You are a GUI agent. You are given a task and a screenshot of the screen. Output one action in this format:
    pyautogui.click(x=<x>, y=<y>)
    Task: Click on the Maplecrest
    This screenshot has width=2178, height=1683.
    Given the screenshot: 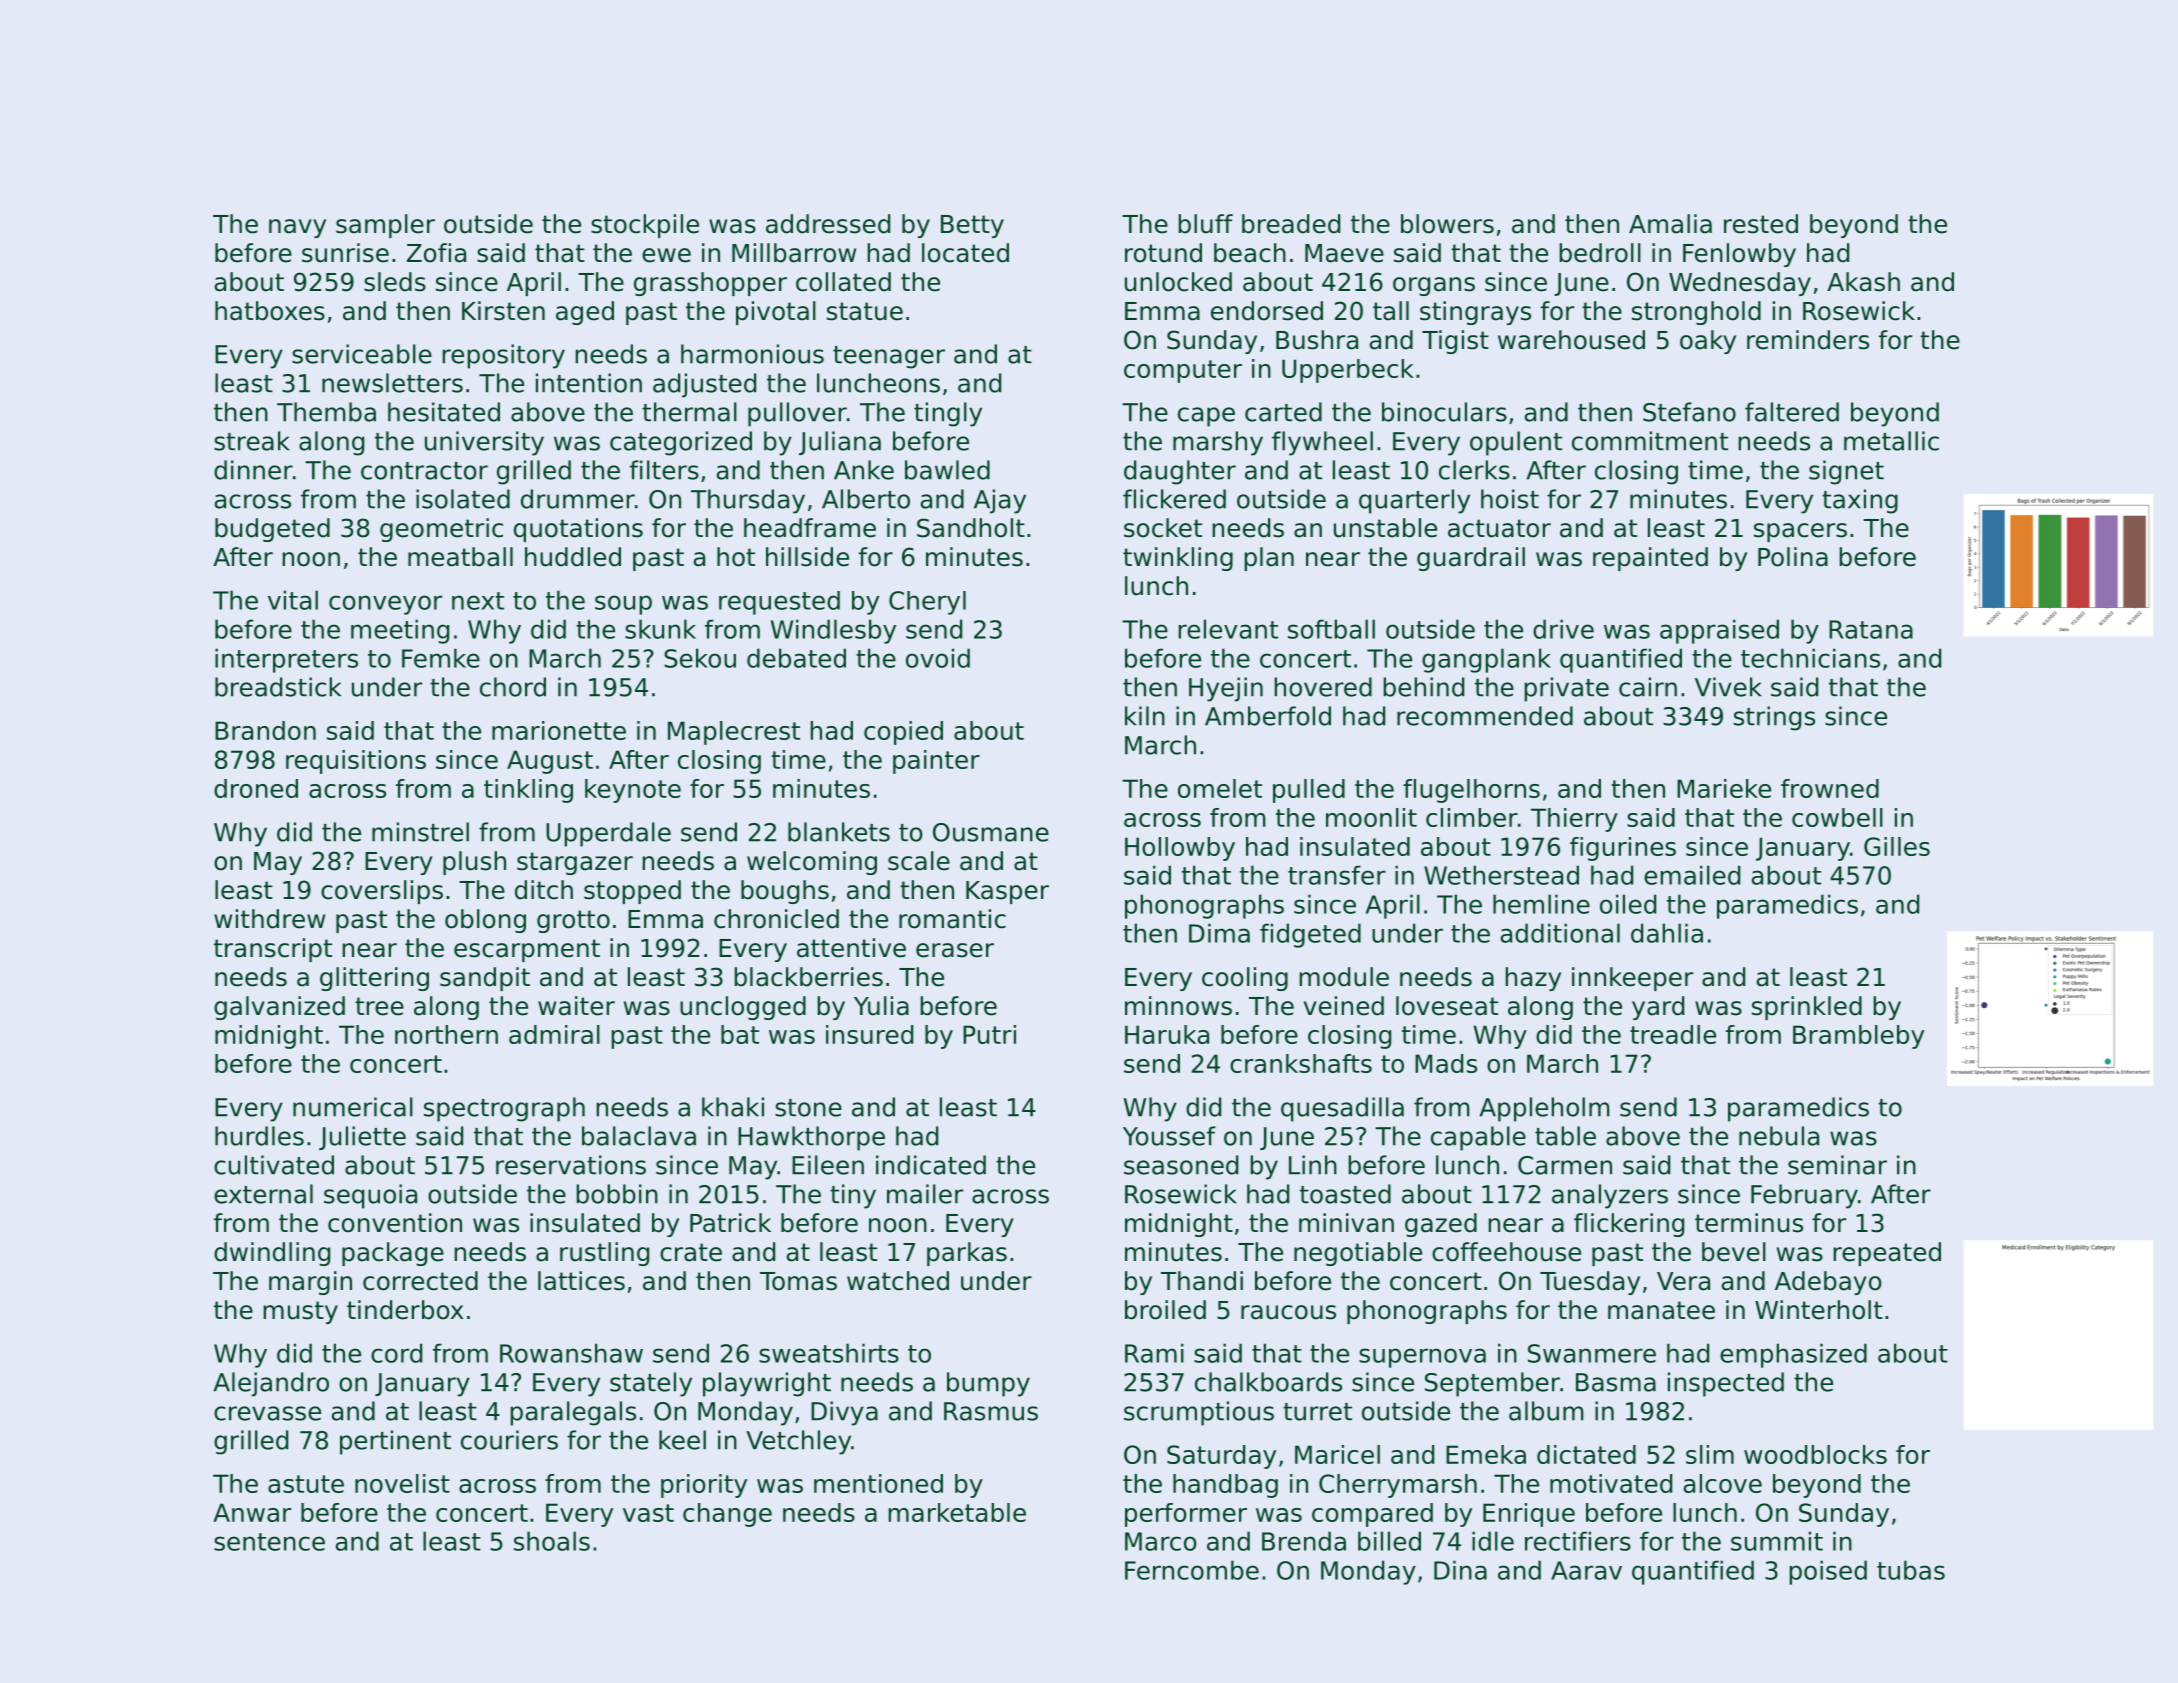 What is the action you would take?
    pyautogui.click(x=734, y=733)
